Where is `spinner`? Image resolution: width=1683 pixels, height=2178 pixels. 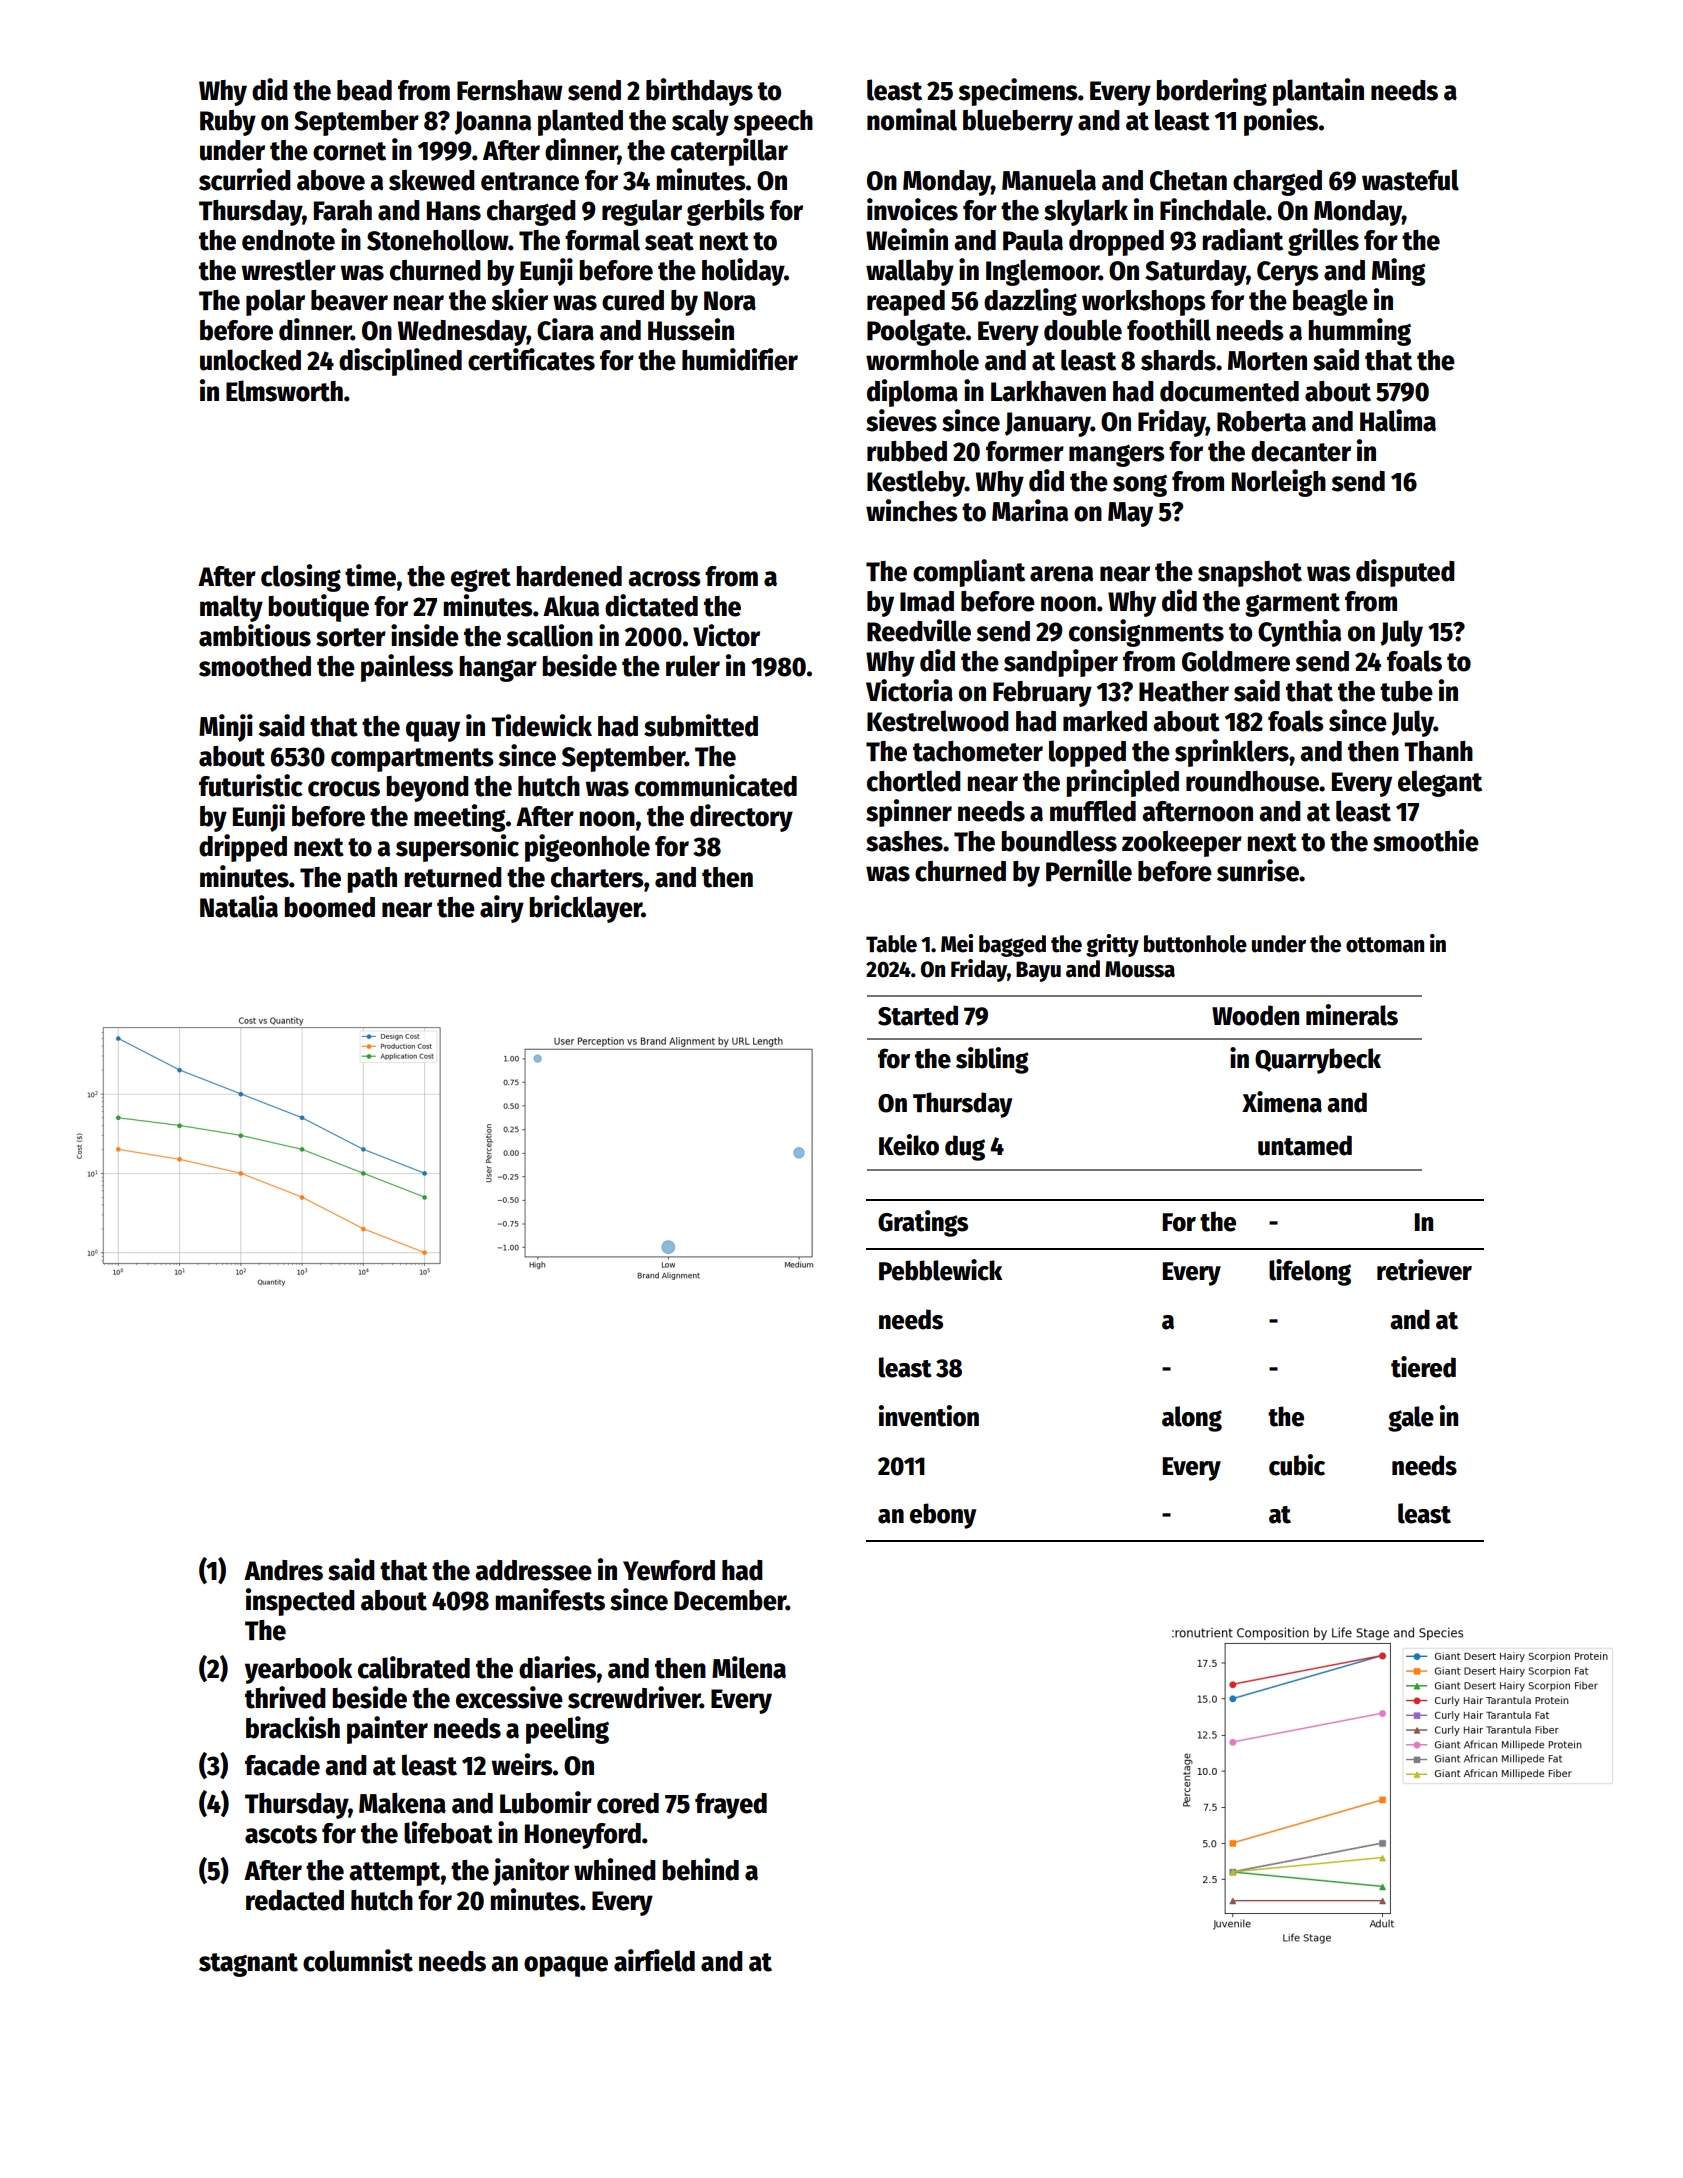 spinner is located at coordinates (909, 813).
